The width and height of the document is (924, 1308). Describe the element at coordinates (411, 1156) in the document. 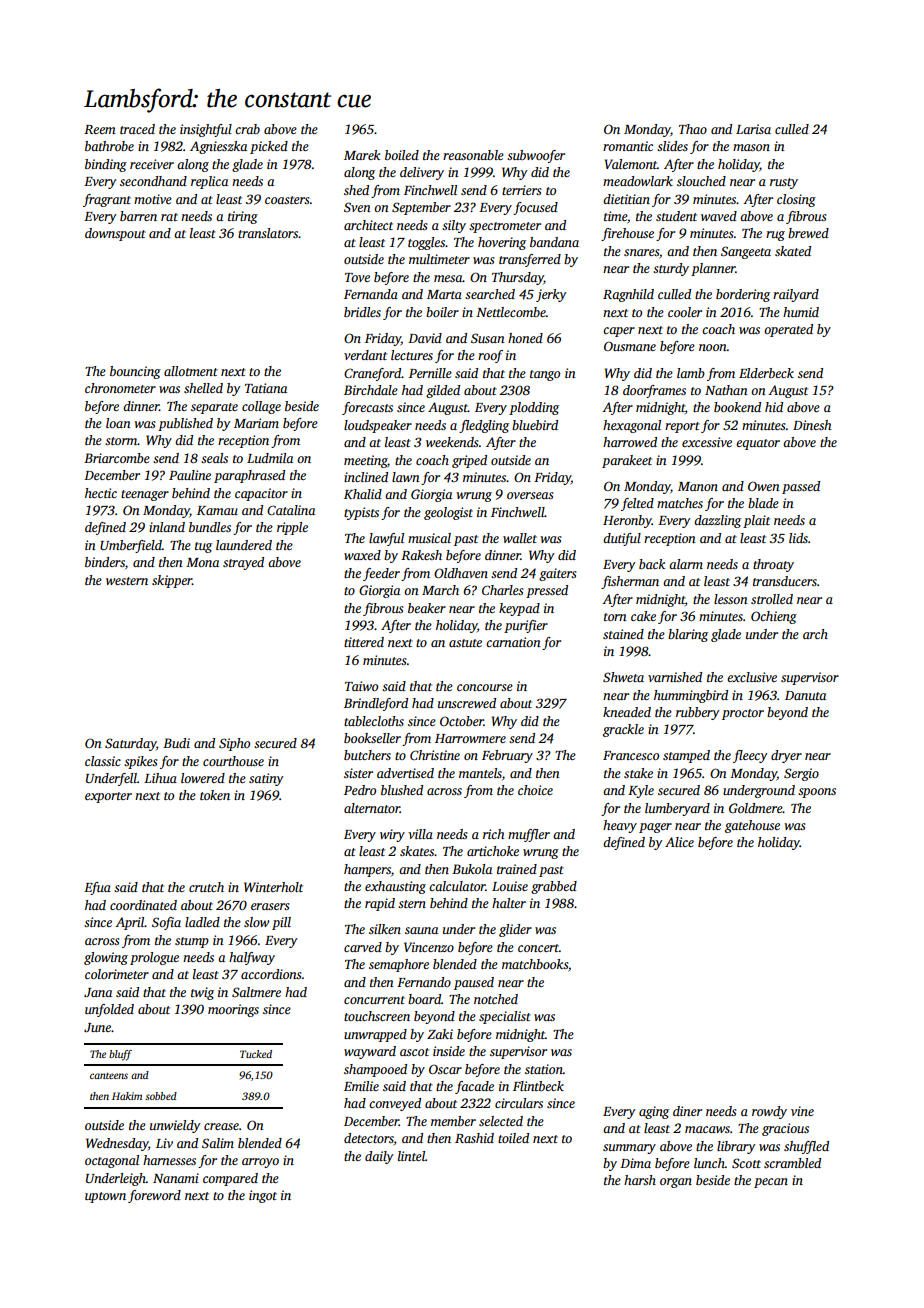

I see `lintel` at that location.
